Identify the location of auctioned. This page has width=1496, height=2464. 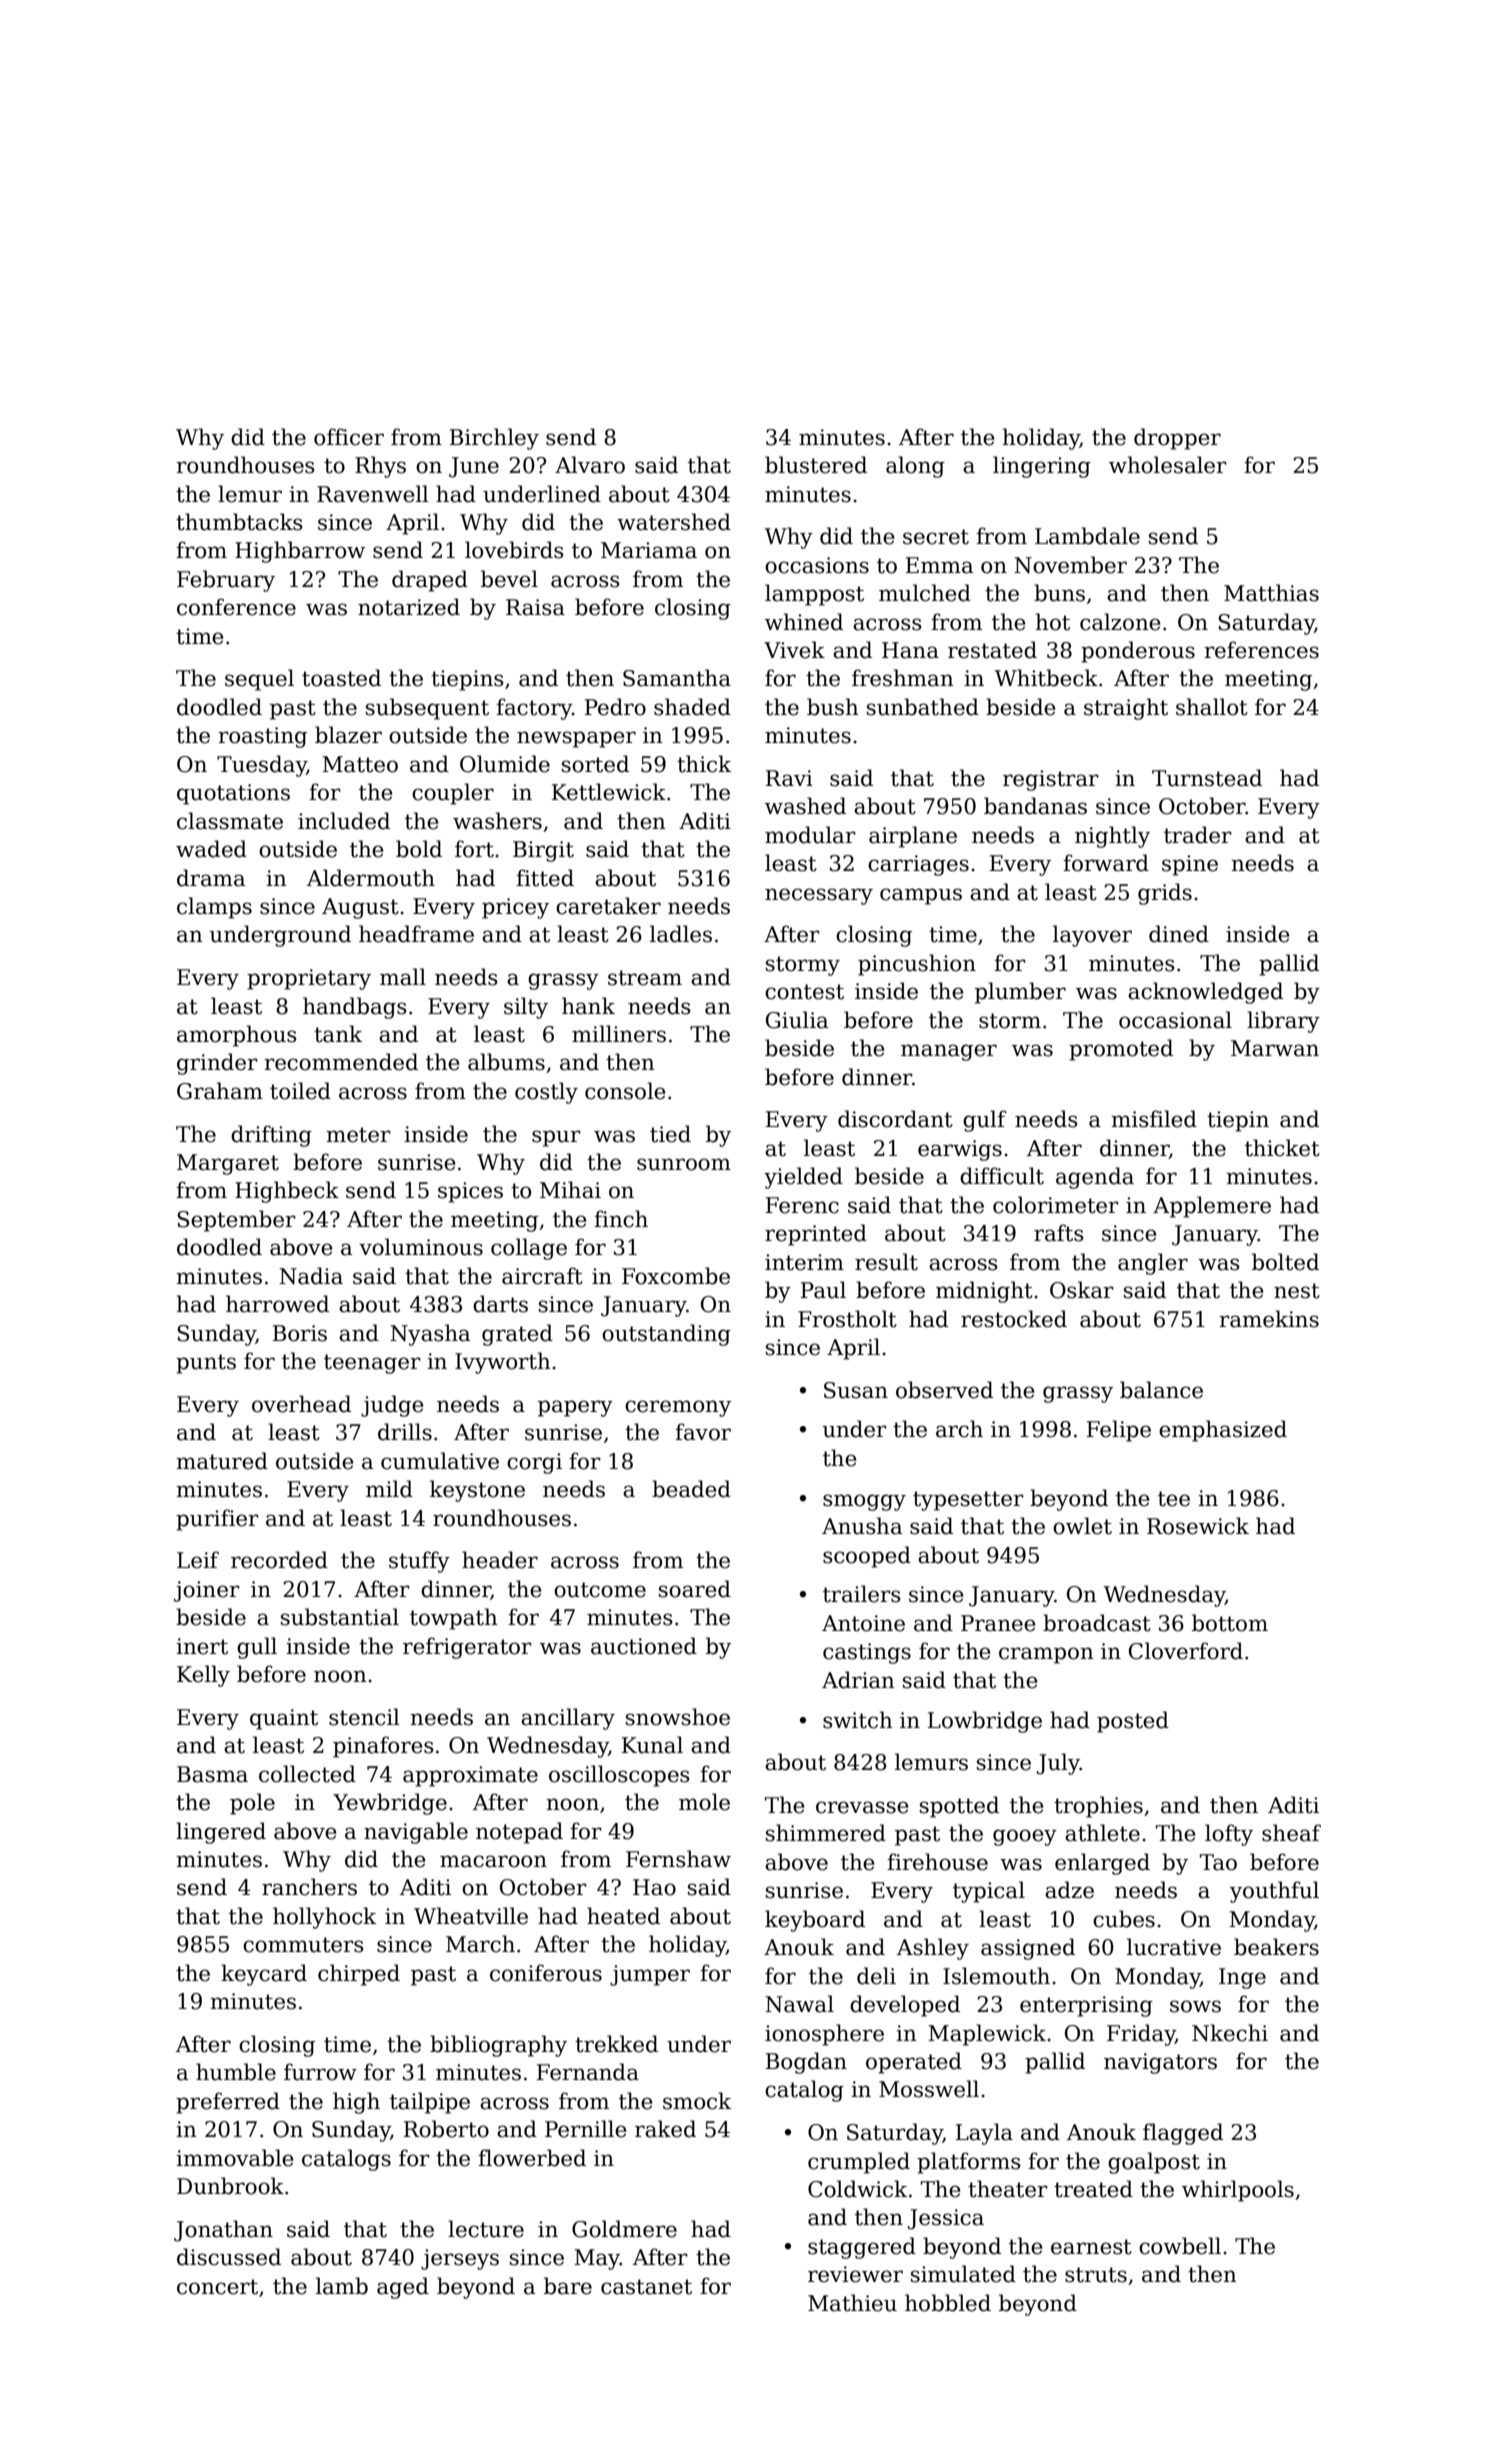
(644, 1646).
